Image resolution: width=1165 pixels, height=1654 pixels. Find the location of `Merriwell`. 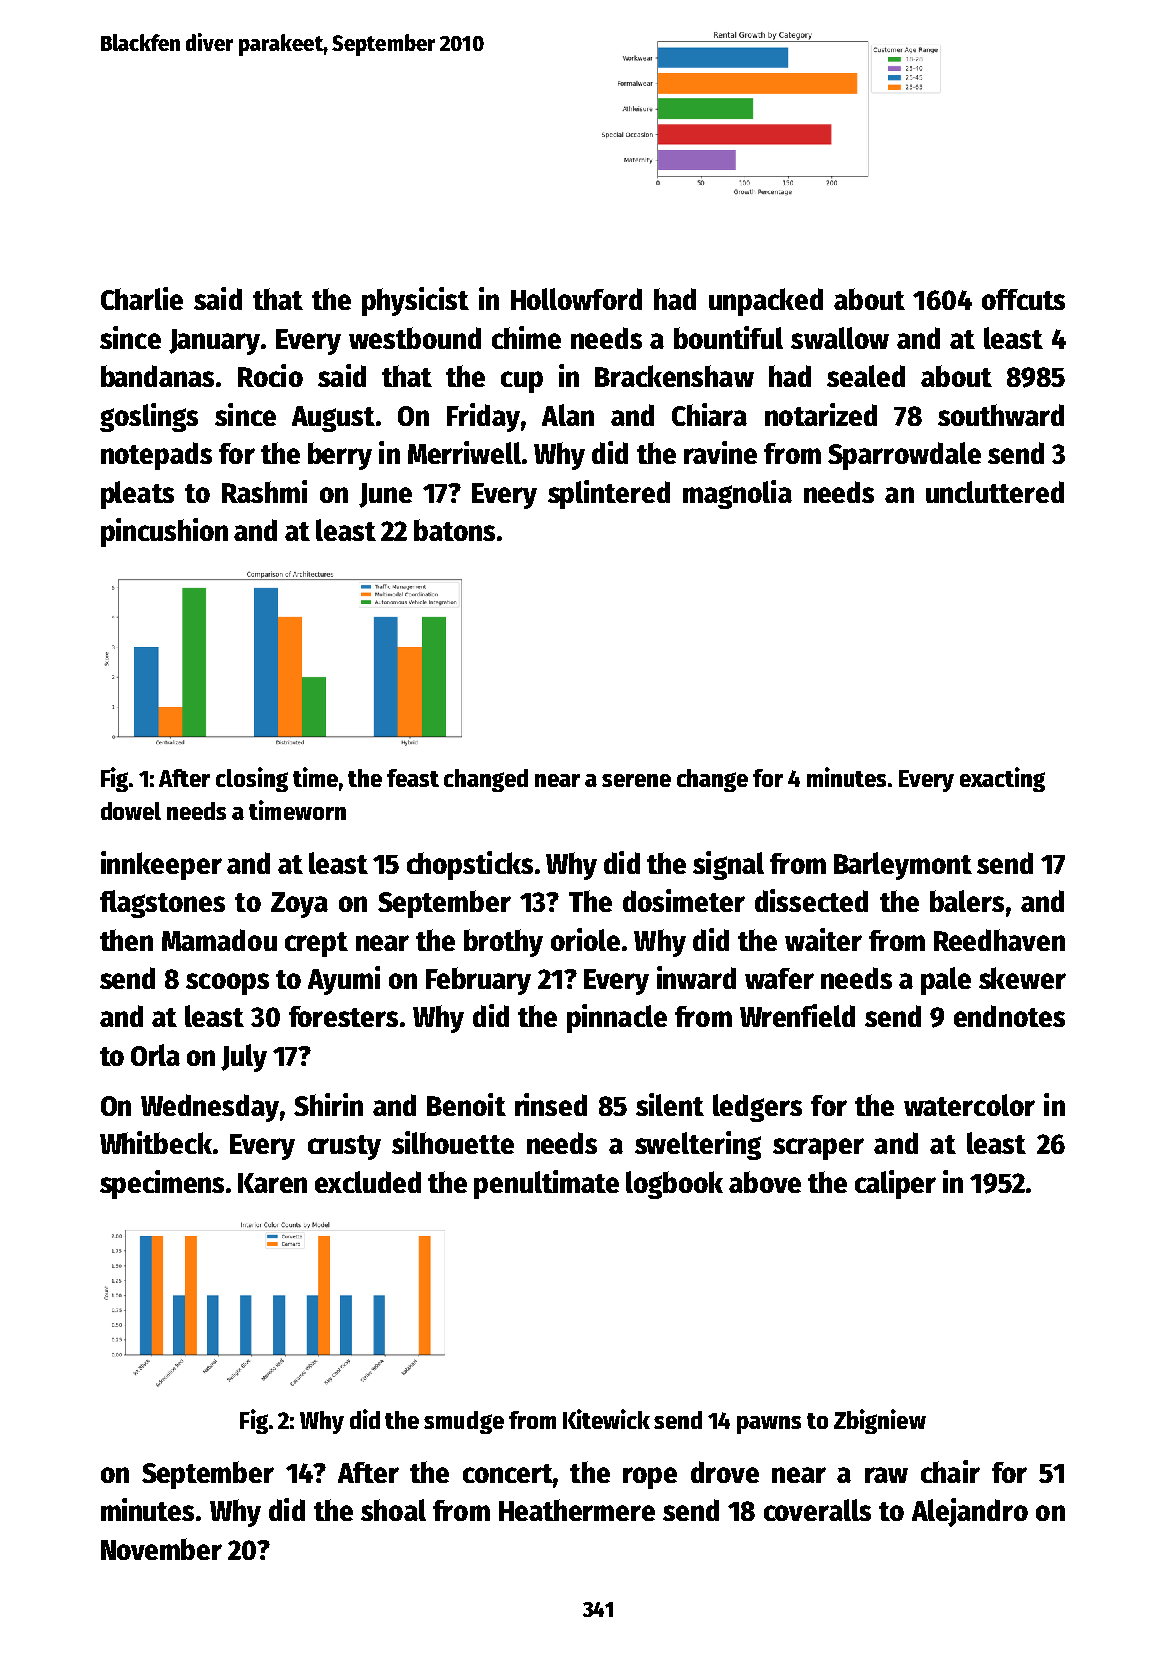

Merriwell is located at coordinates (464, 452).
